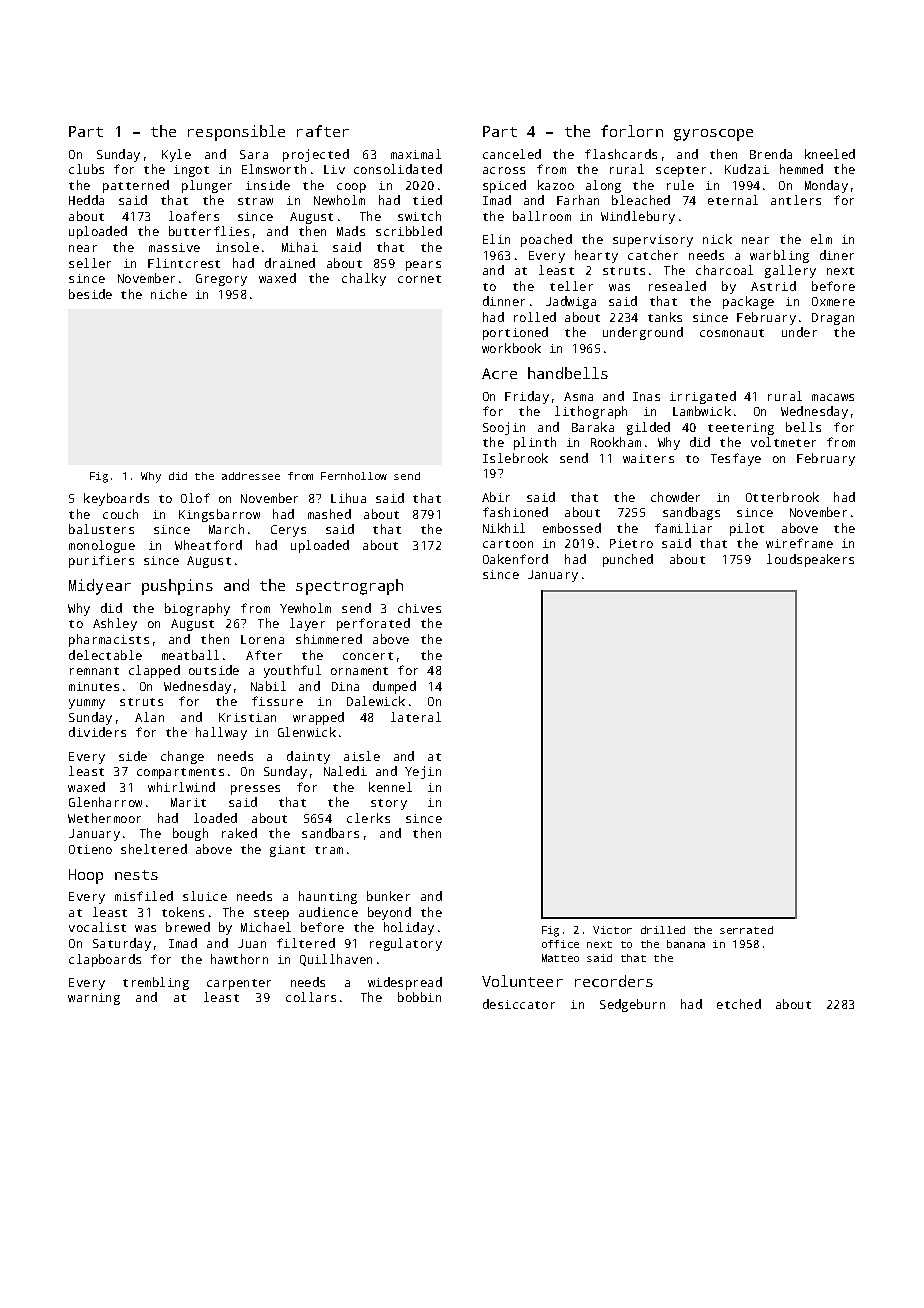 The width and height of the screenshot is (924, 1308). Describe the element at coordinates (512, 154) in the screenshot. I see `canceled` at that location.
